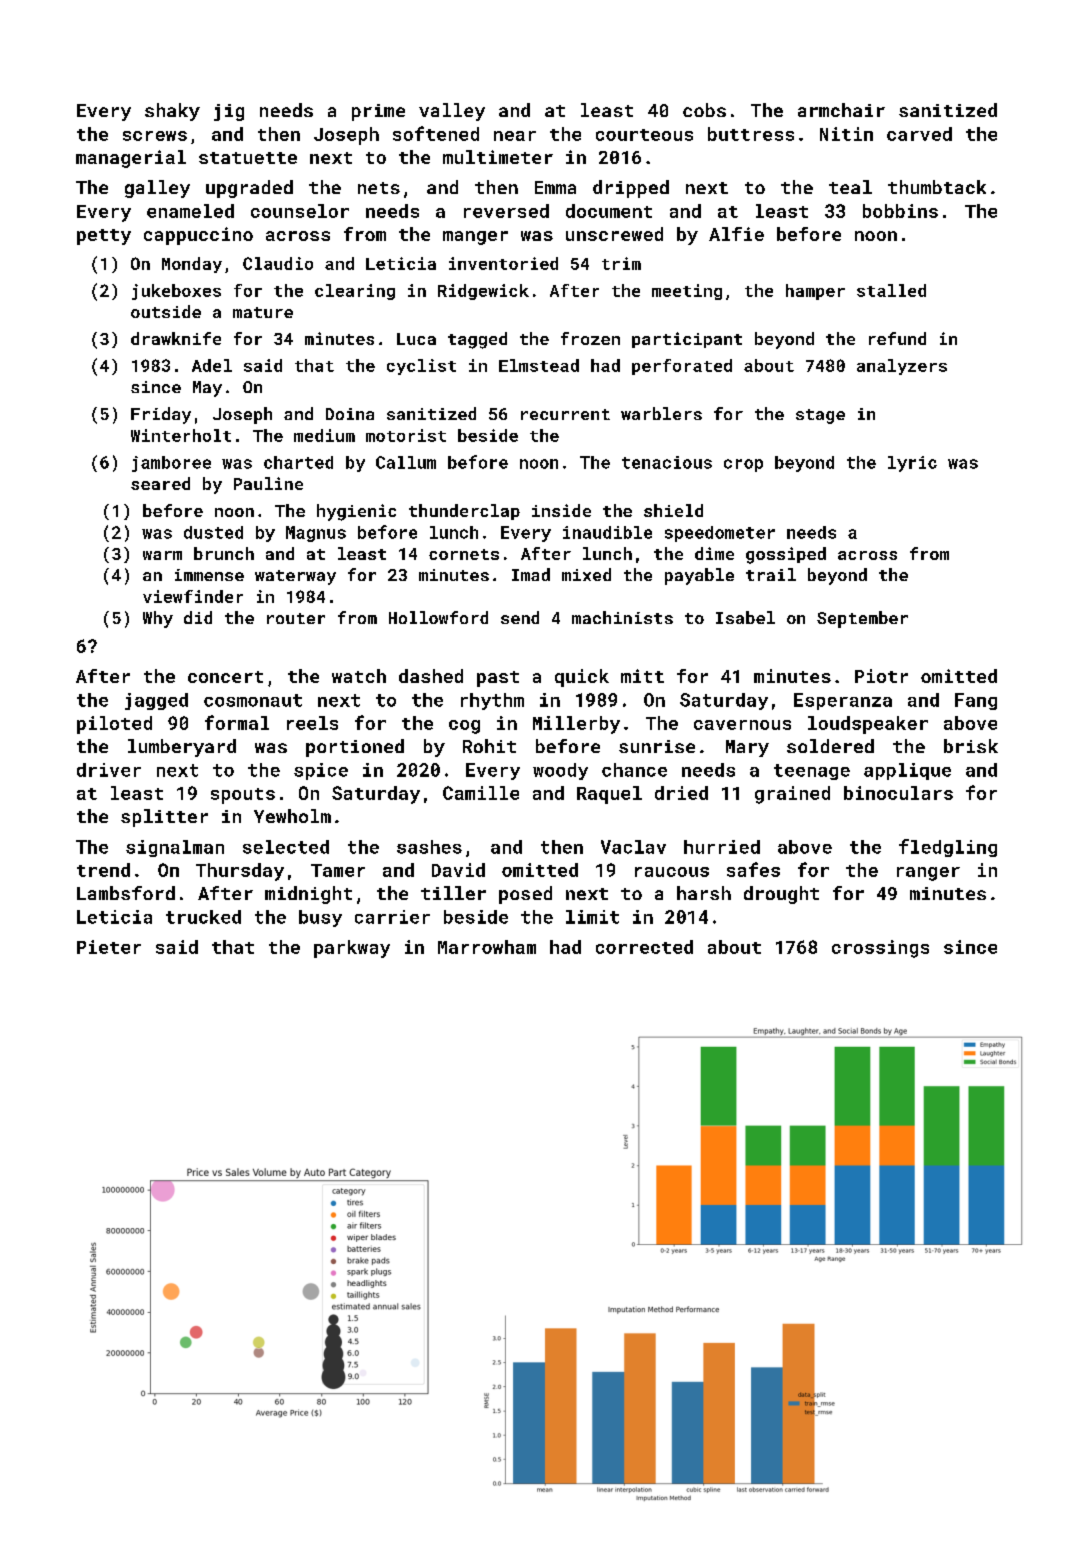 This screenshot has height=1556, width=1074. Describe the element at coordinates (436, 133) in the screenshot. I see `softened` at that location.
